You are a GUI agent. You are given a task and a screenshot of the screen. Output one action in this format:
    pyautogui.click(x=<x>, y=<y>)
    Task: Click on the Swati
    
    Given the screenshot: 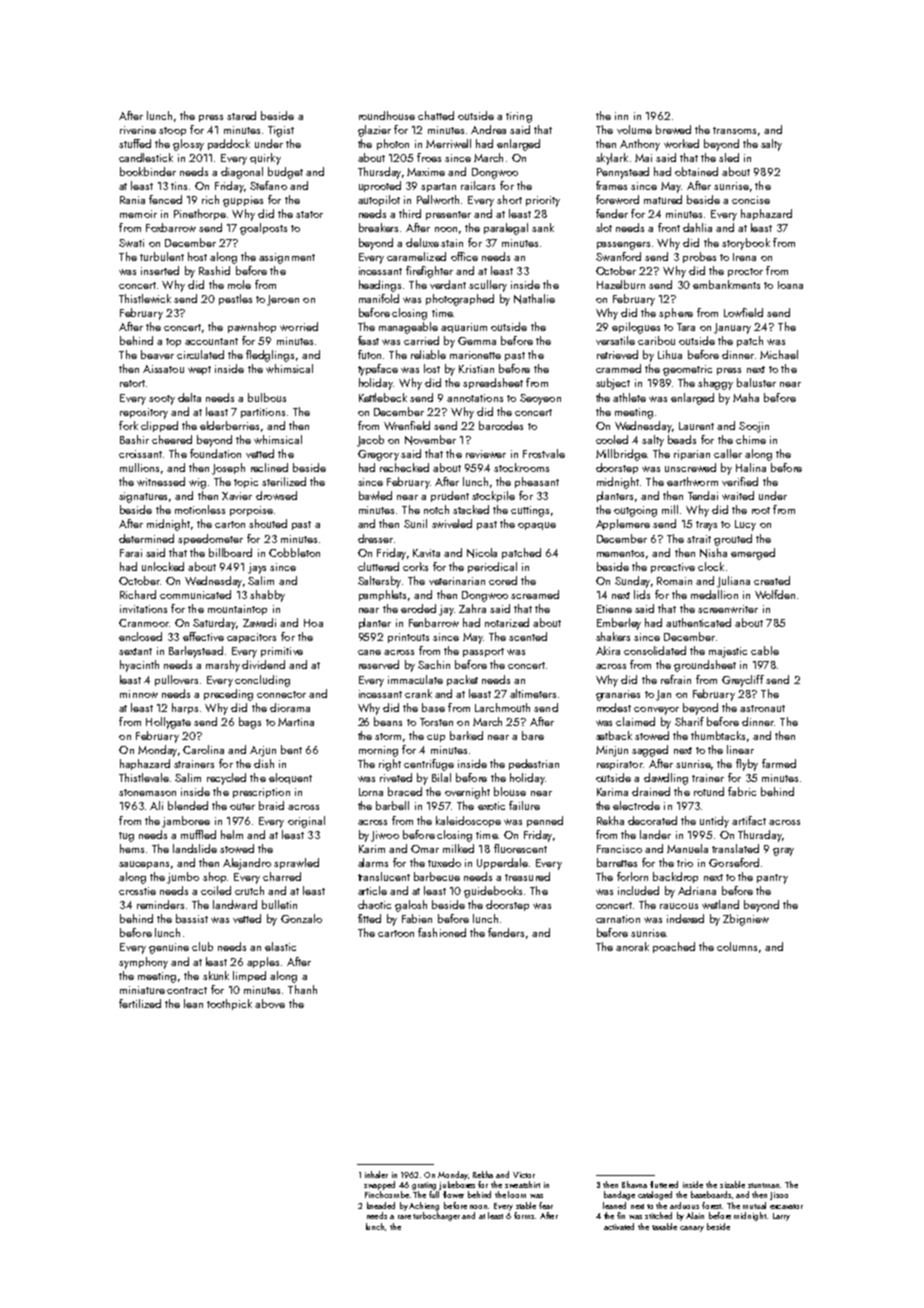 What is the action you would take?
    pyautogui.click(x=131, y=243)
